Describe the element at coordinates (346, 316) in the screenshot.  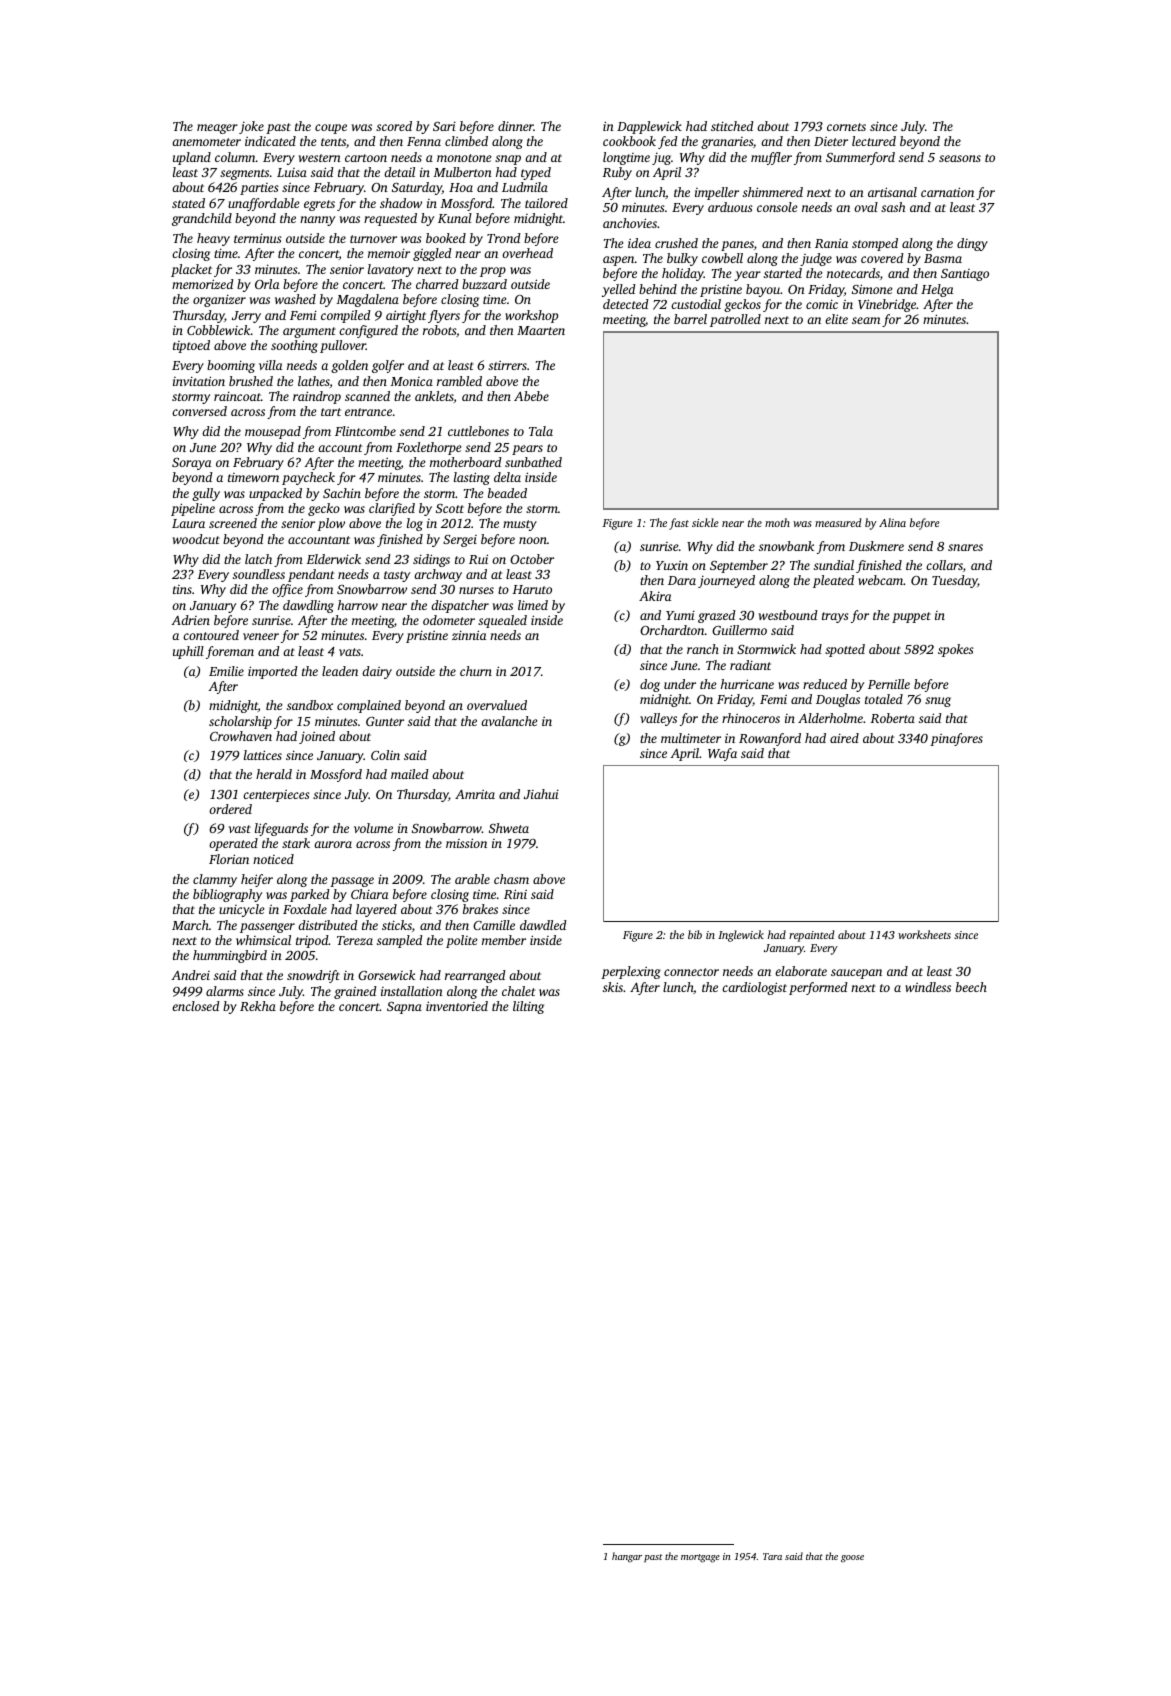
I see `compiled` at that location.
